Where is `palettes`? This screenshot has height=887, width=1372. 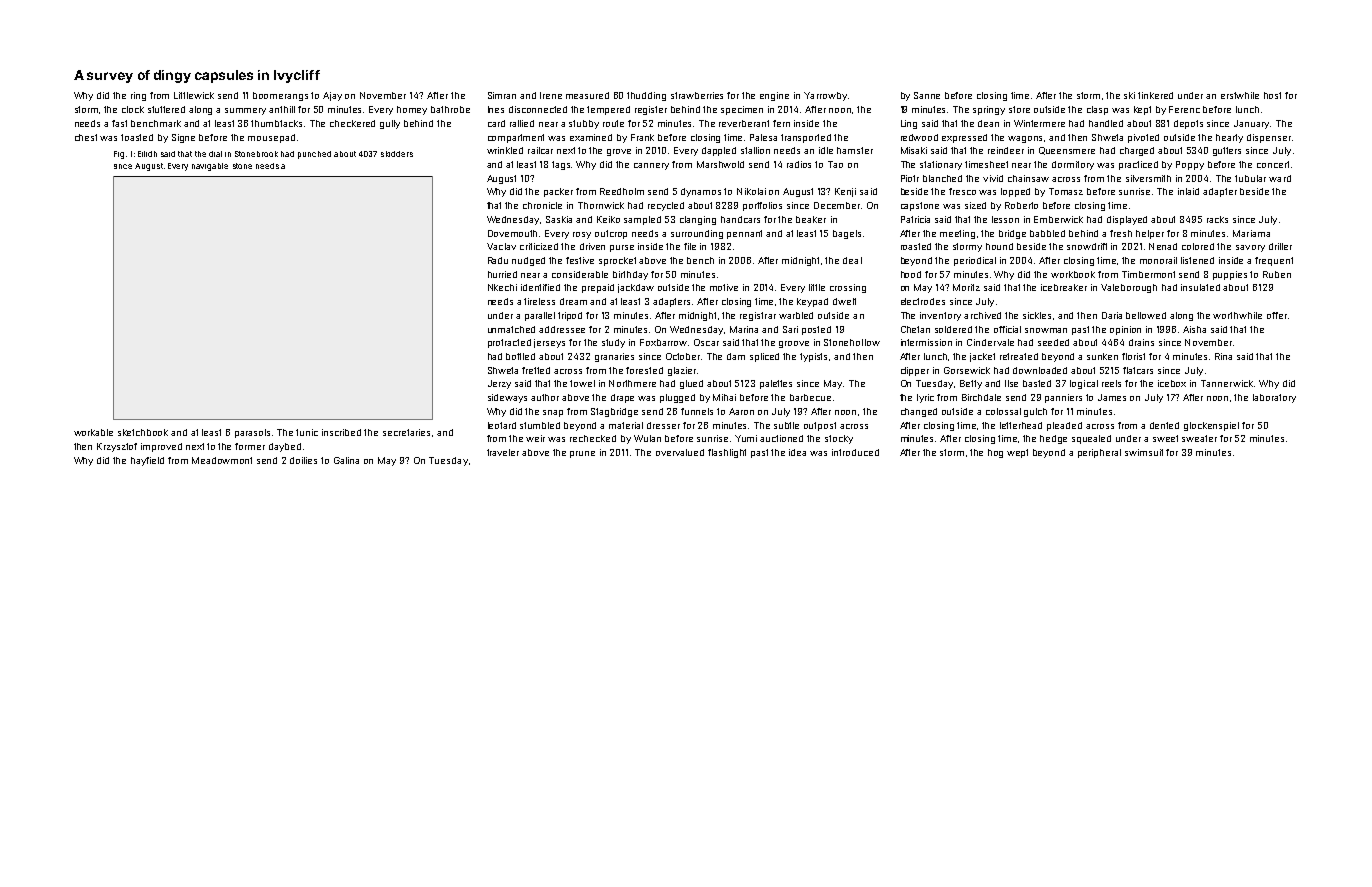 palettes is located at coordinates (776, 384).
